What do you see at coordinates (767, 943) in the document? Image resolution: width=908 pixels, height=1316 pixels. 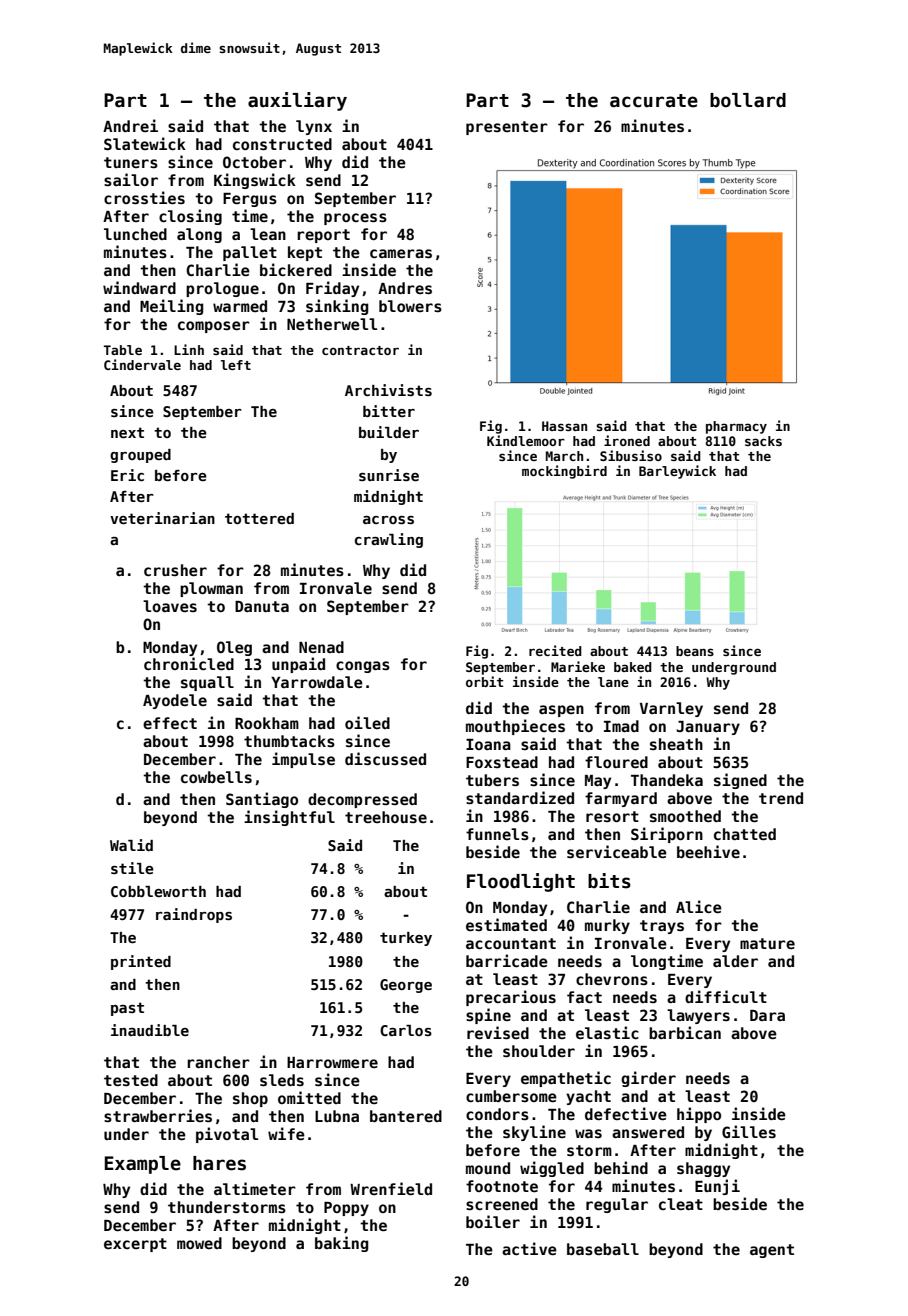 I see `mature` at bounding box center [767, 943].
